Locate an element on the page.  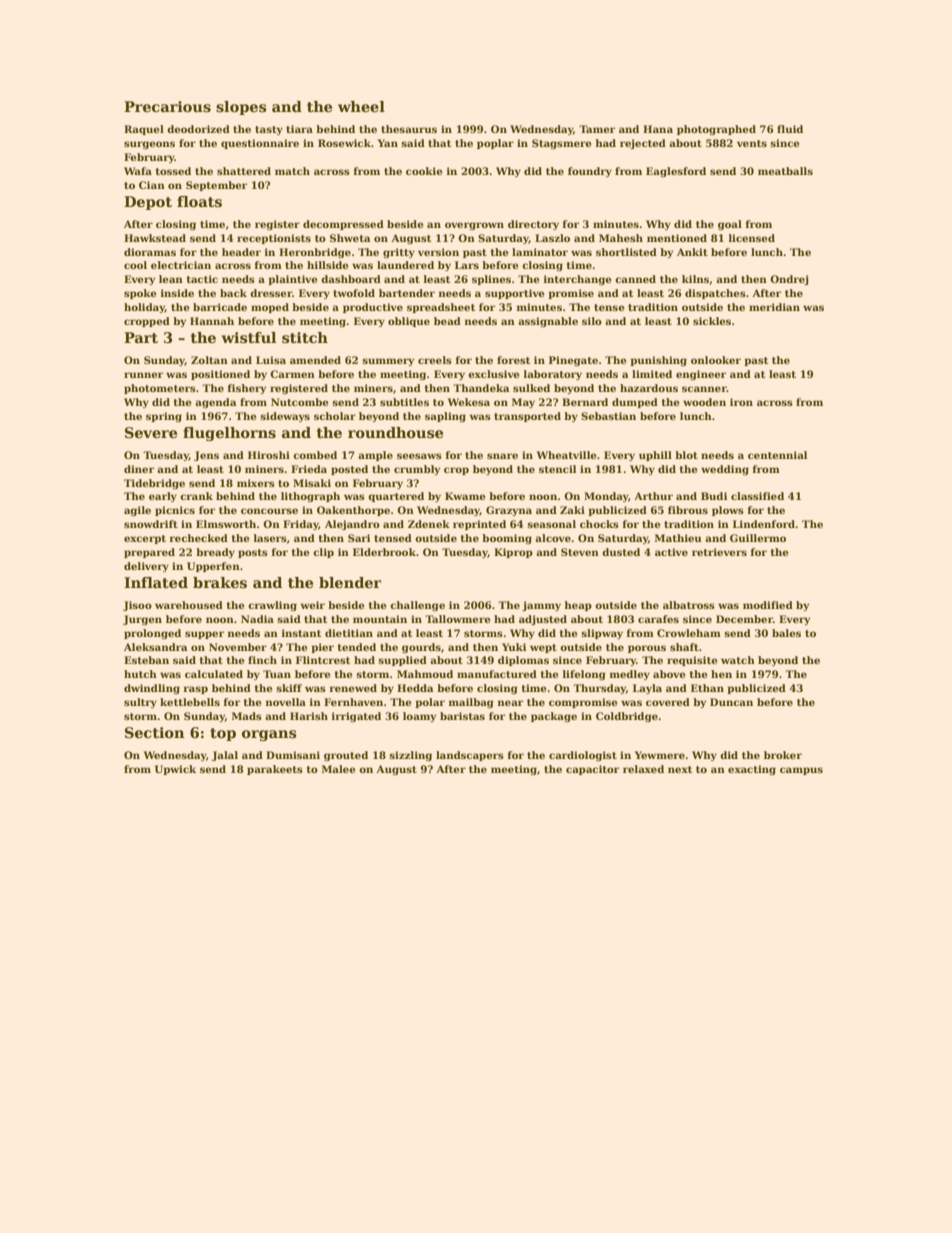
package is located at coordinates (554, 717).
